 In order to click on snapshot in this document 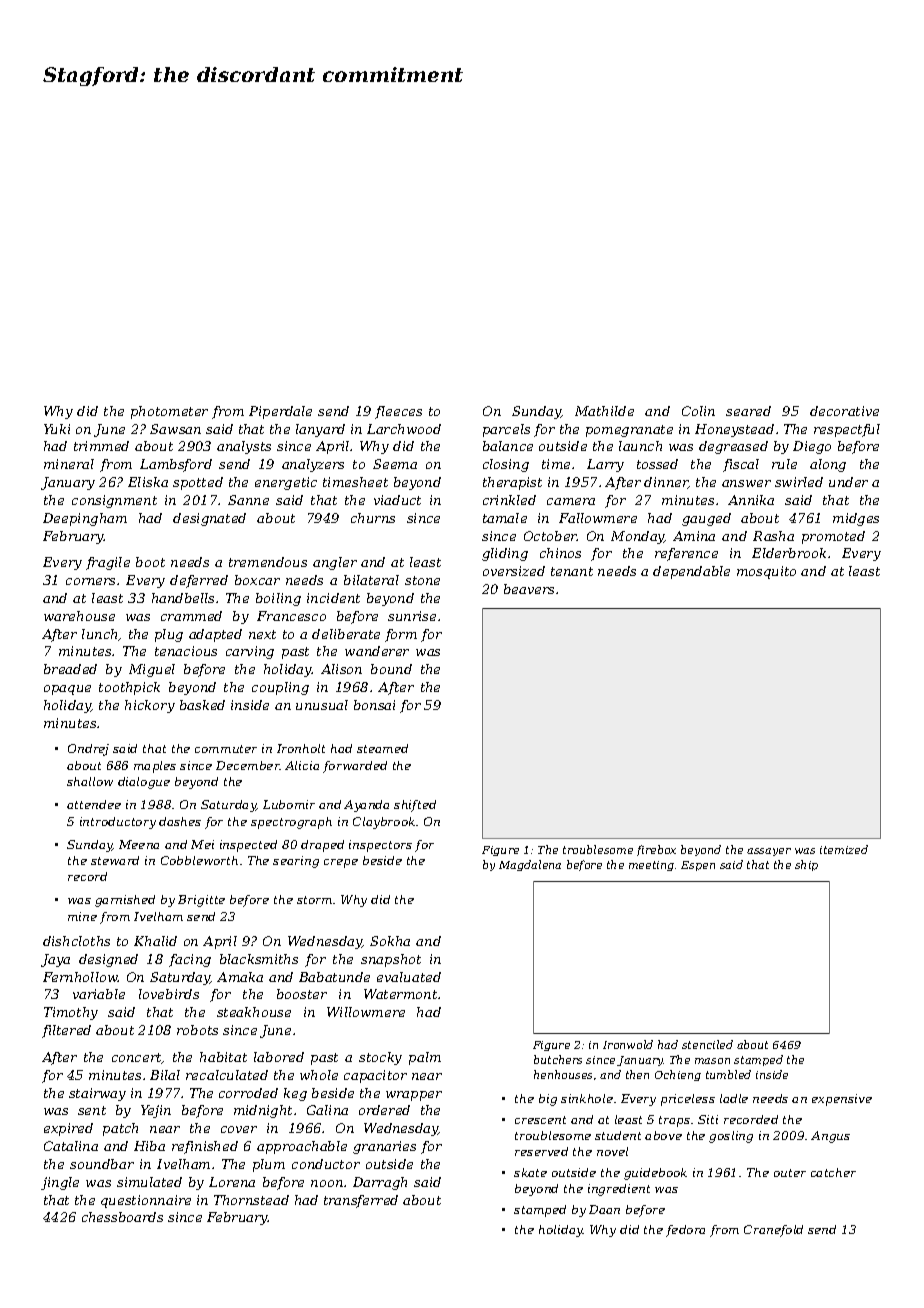, I will do `click(391, 960)`.
